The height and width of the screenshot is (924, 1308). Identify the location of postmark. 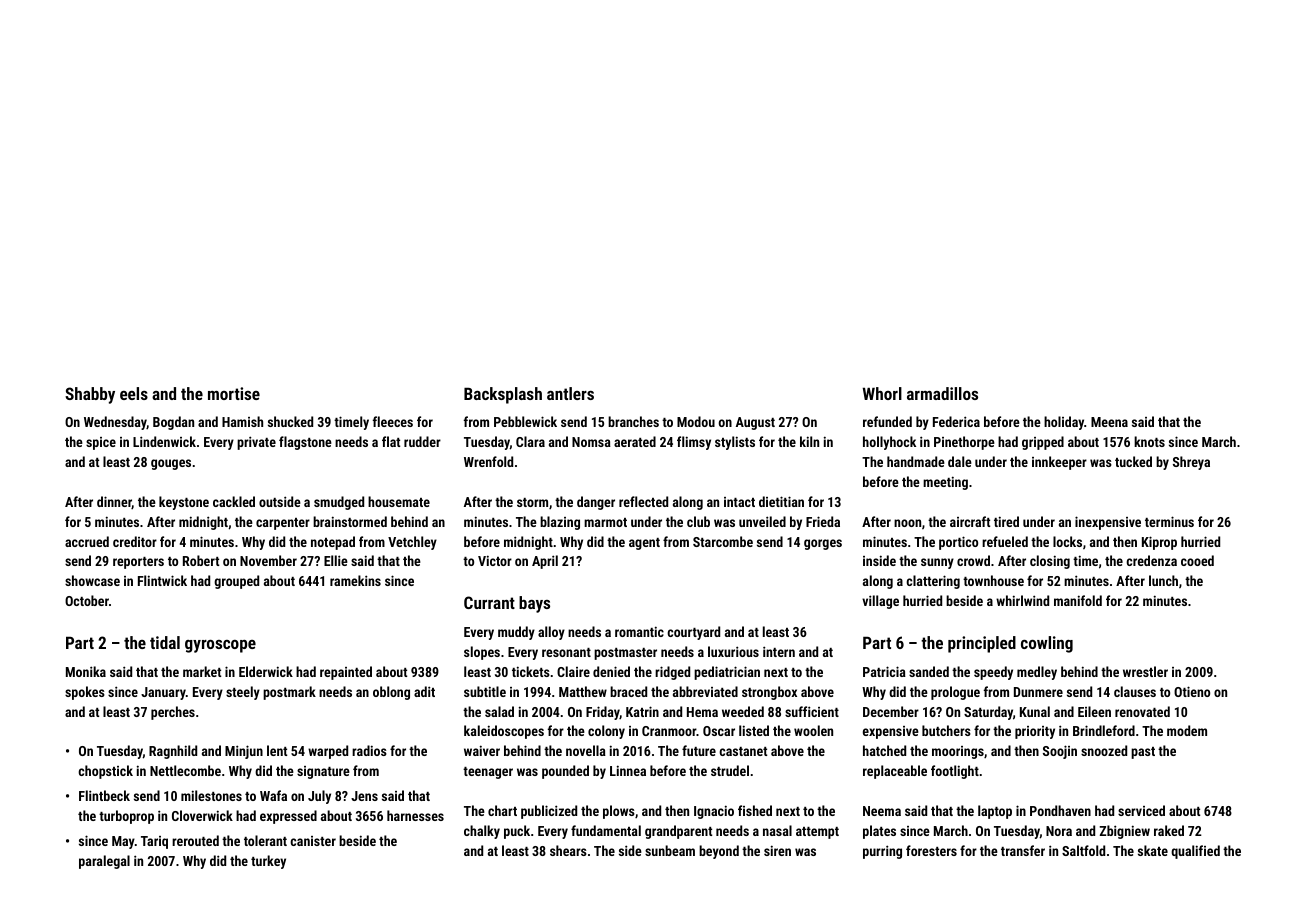
(289, 693).
